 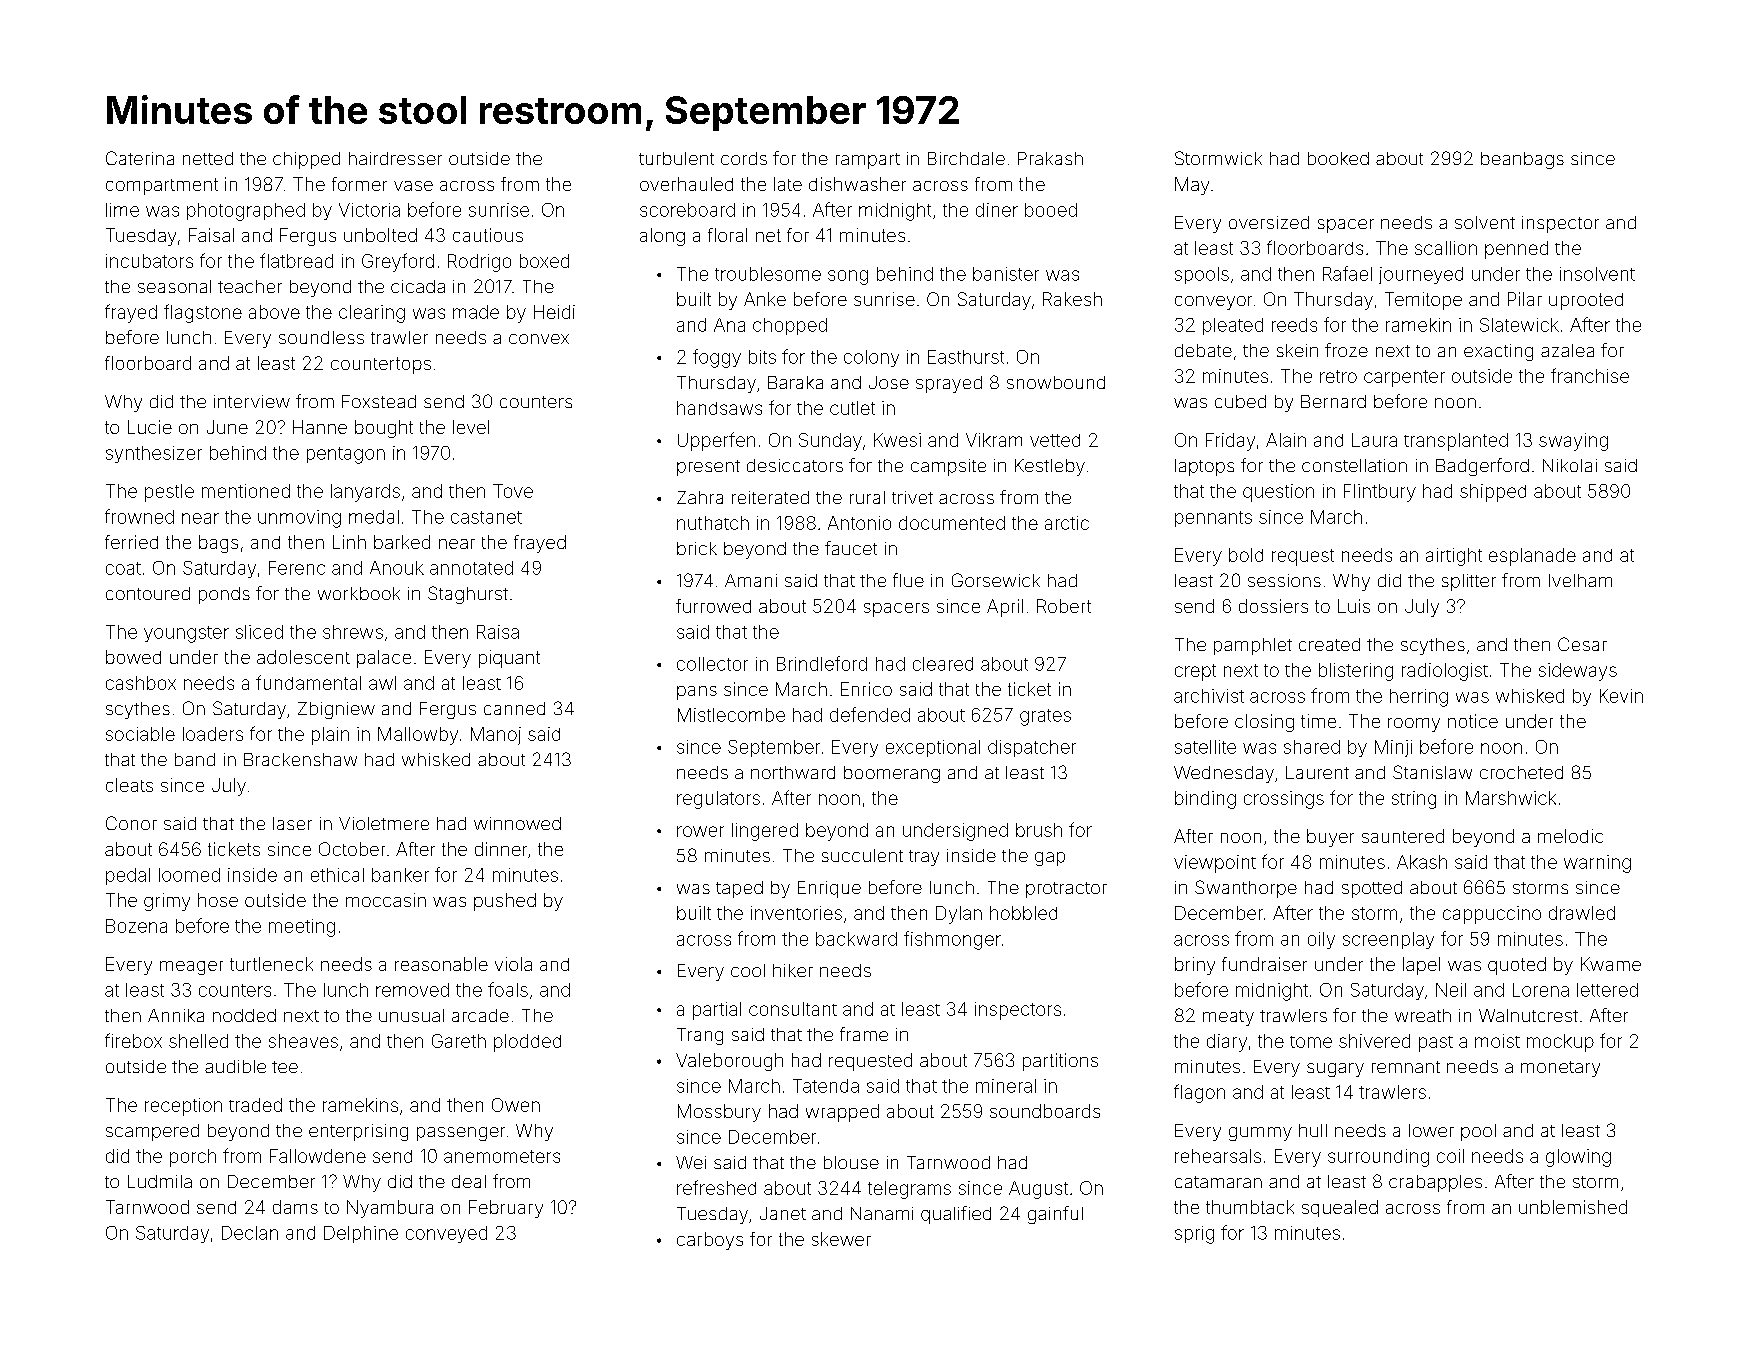 I want to click on porch, so click(x=193, y=1158).
